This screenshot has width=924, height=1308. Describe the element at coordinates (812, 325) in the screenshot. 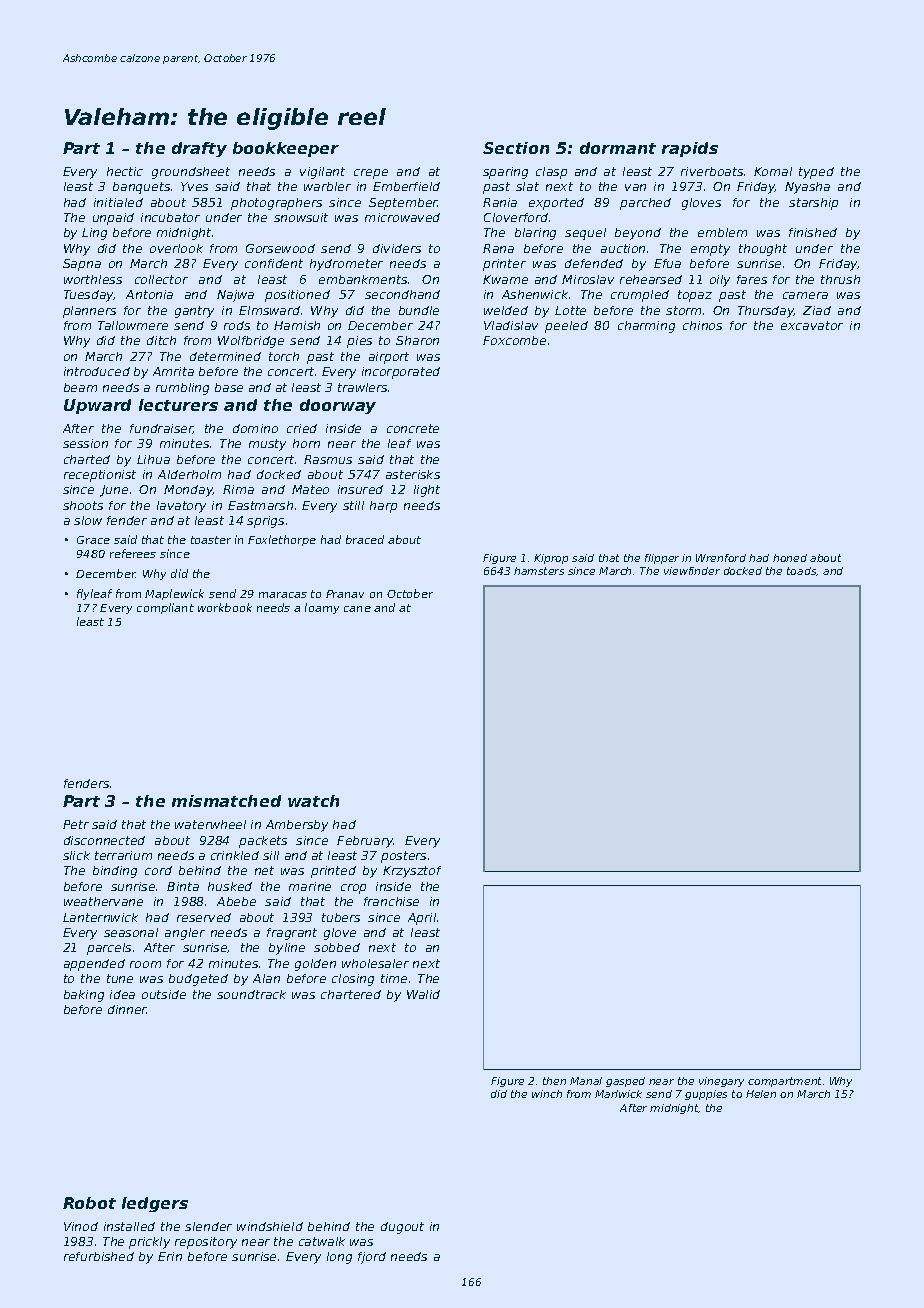

I see `excavator` at that location.
